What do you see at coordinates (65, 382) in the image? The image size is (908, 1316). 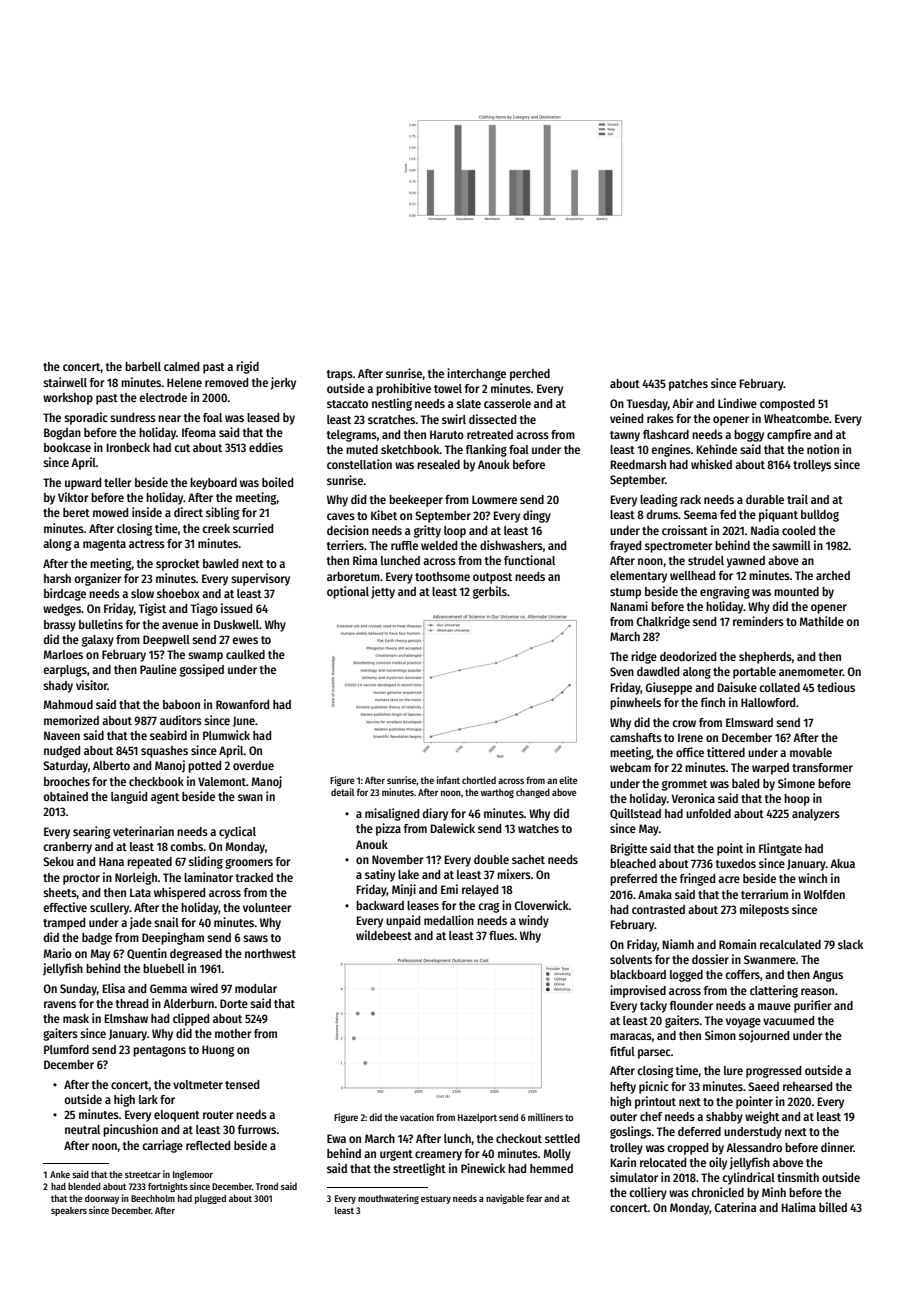 I see `stairwell` at bounding box center [65, 382].
